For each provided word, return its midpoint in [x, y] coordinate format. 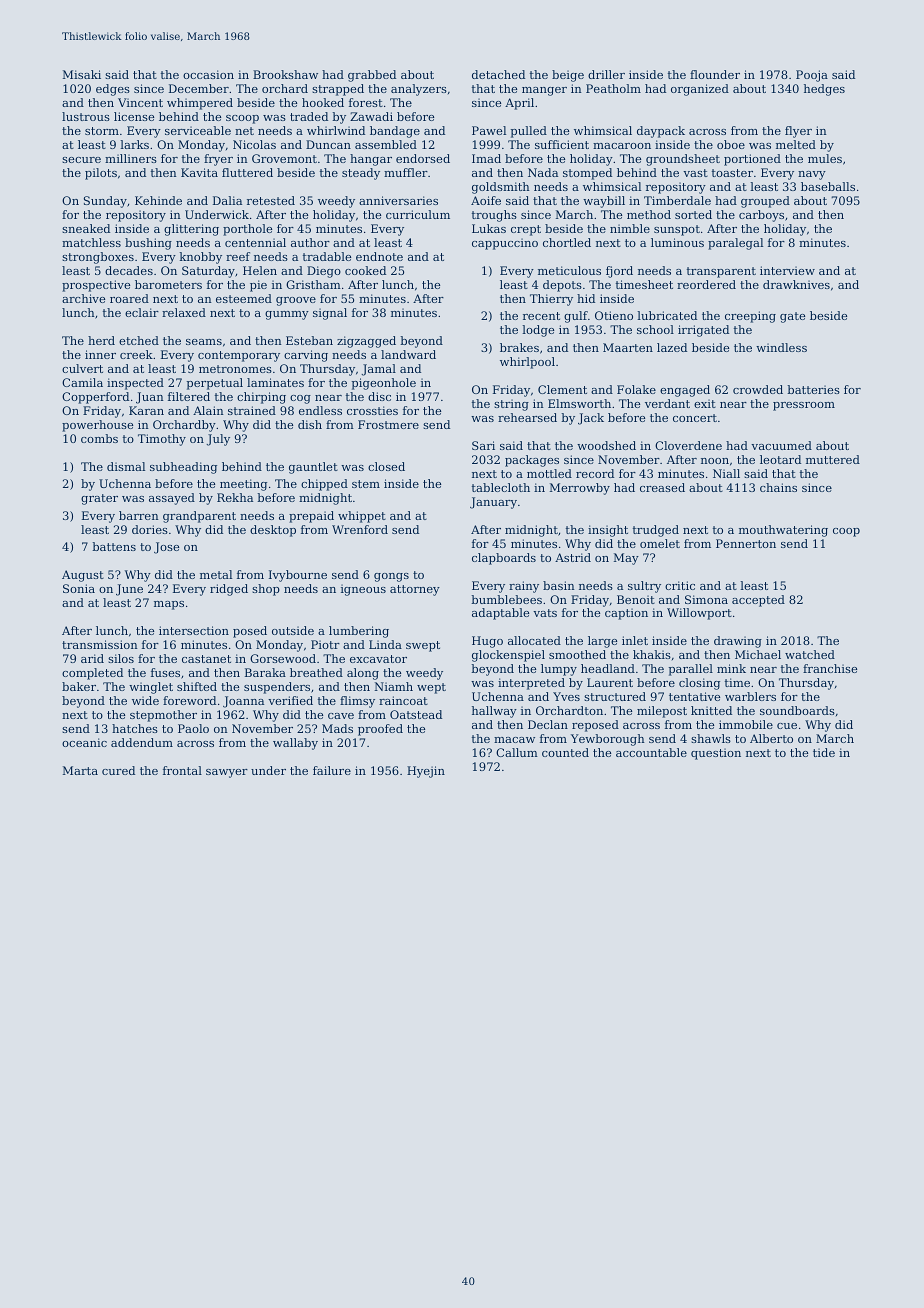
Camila [82, 382]
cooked [365, 270]
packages [532, 461]
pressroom [804, 406]
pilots [101, 174]
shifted [197, 686]
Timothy [162, 440]
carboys [761, 216]
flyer [798, 132]
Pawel [489, 130]
